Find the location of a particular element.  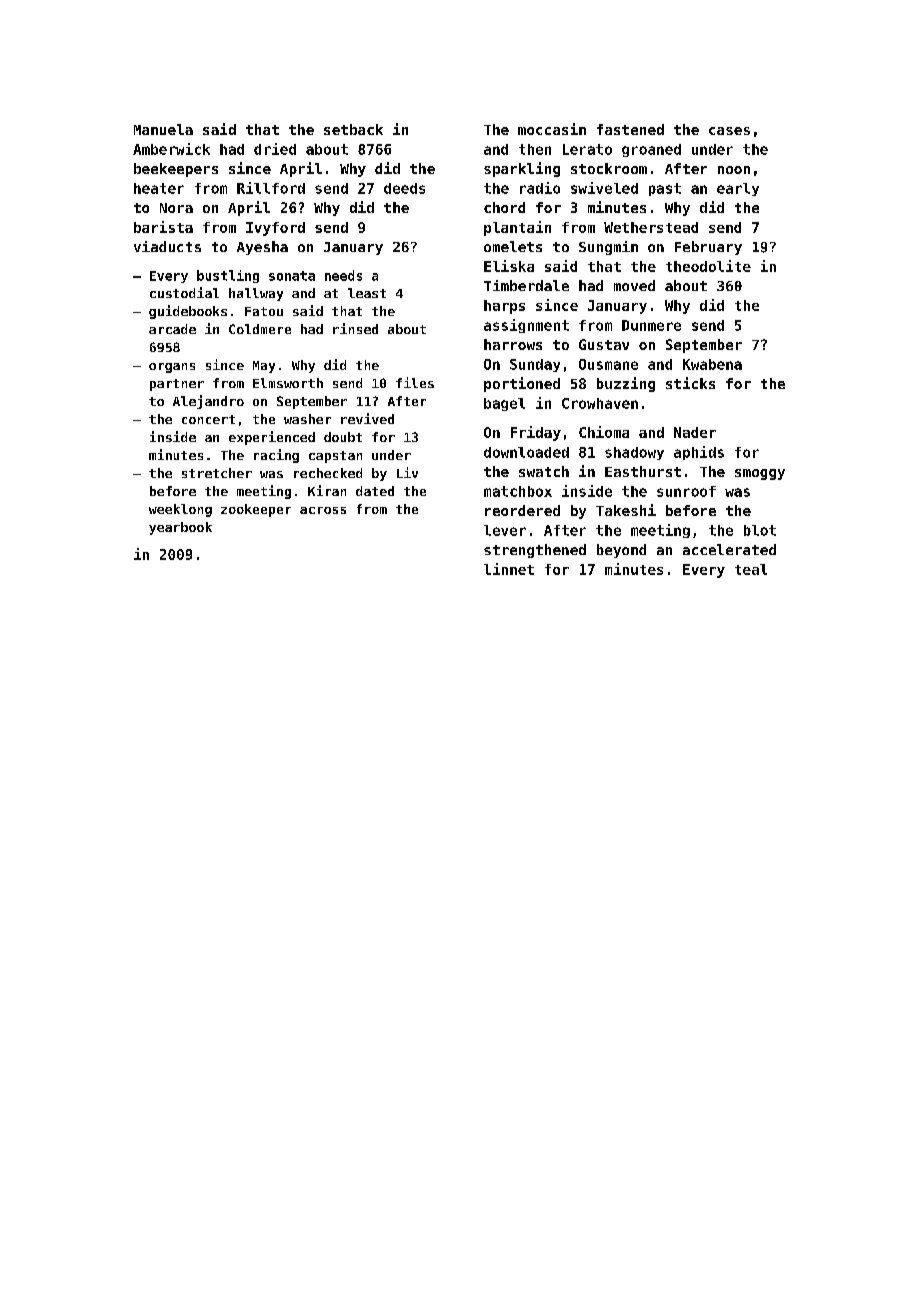

linnet is located at coordinates (509, 569).
